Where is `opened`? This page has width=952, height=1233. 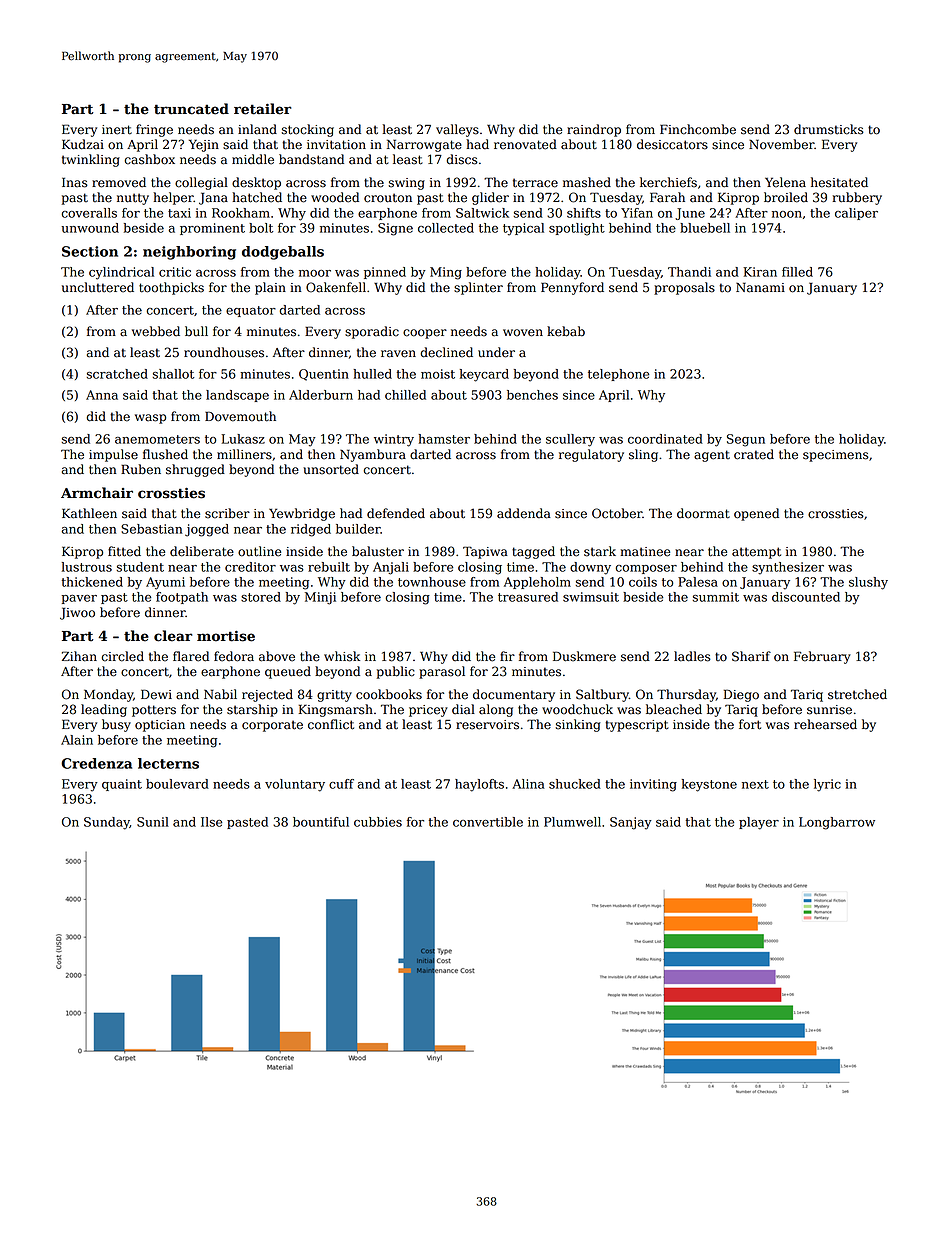 opened is located at coordinates (756, 514).
